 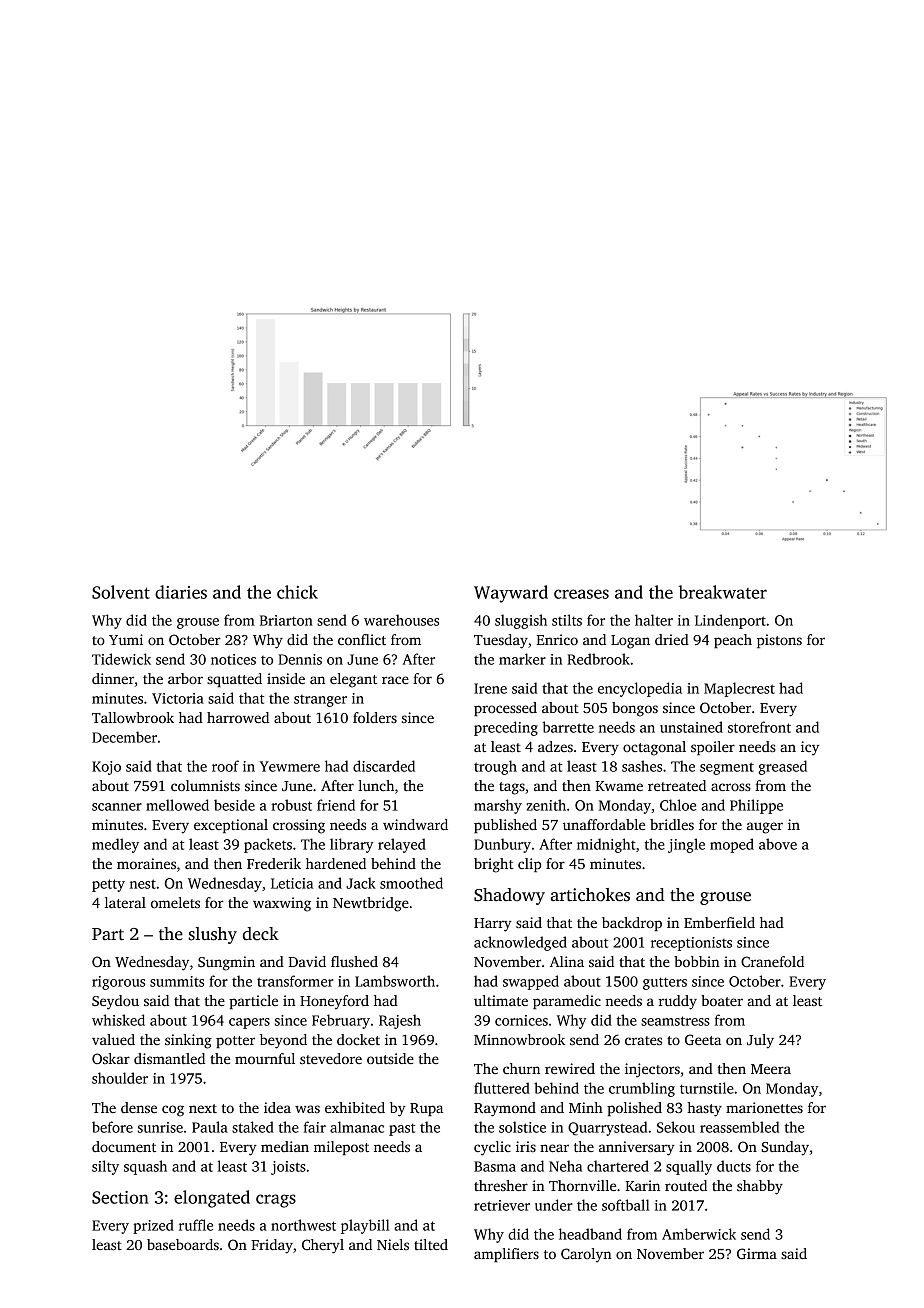 What do you see at coordinates (493, 925) in the screenshot?
I see `Harry` at bounding box center [493, 925].
